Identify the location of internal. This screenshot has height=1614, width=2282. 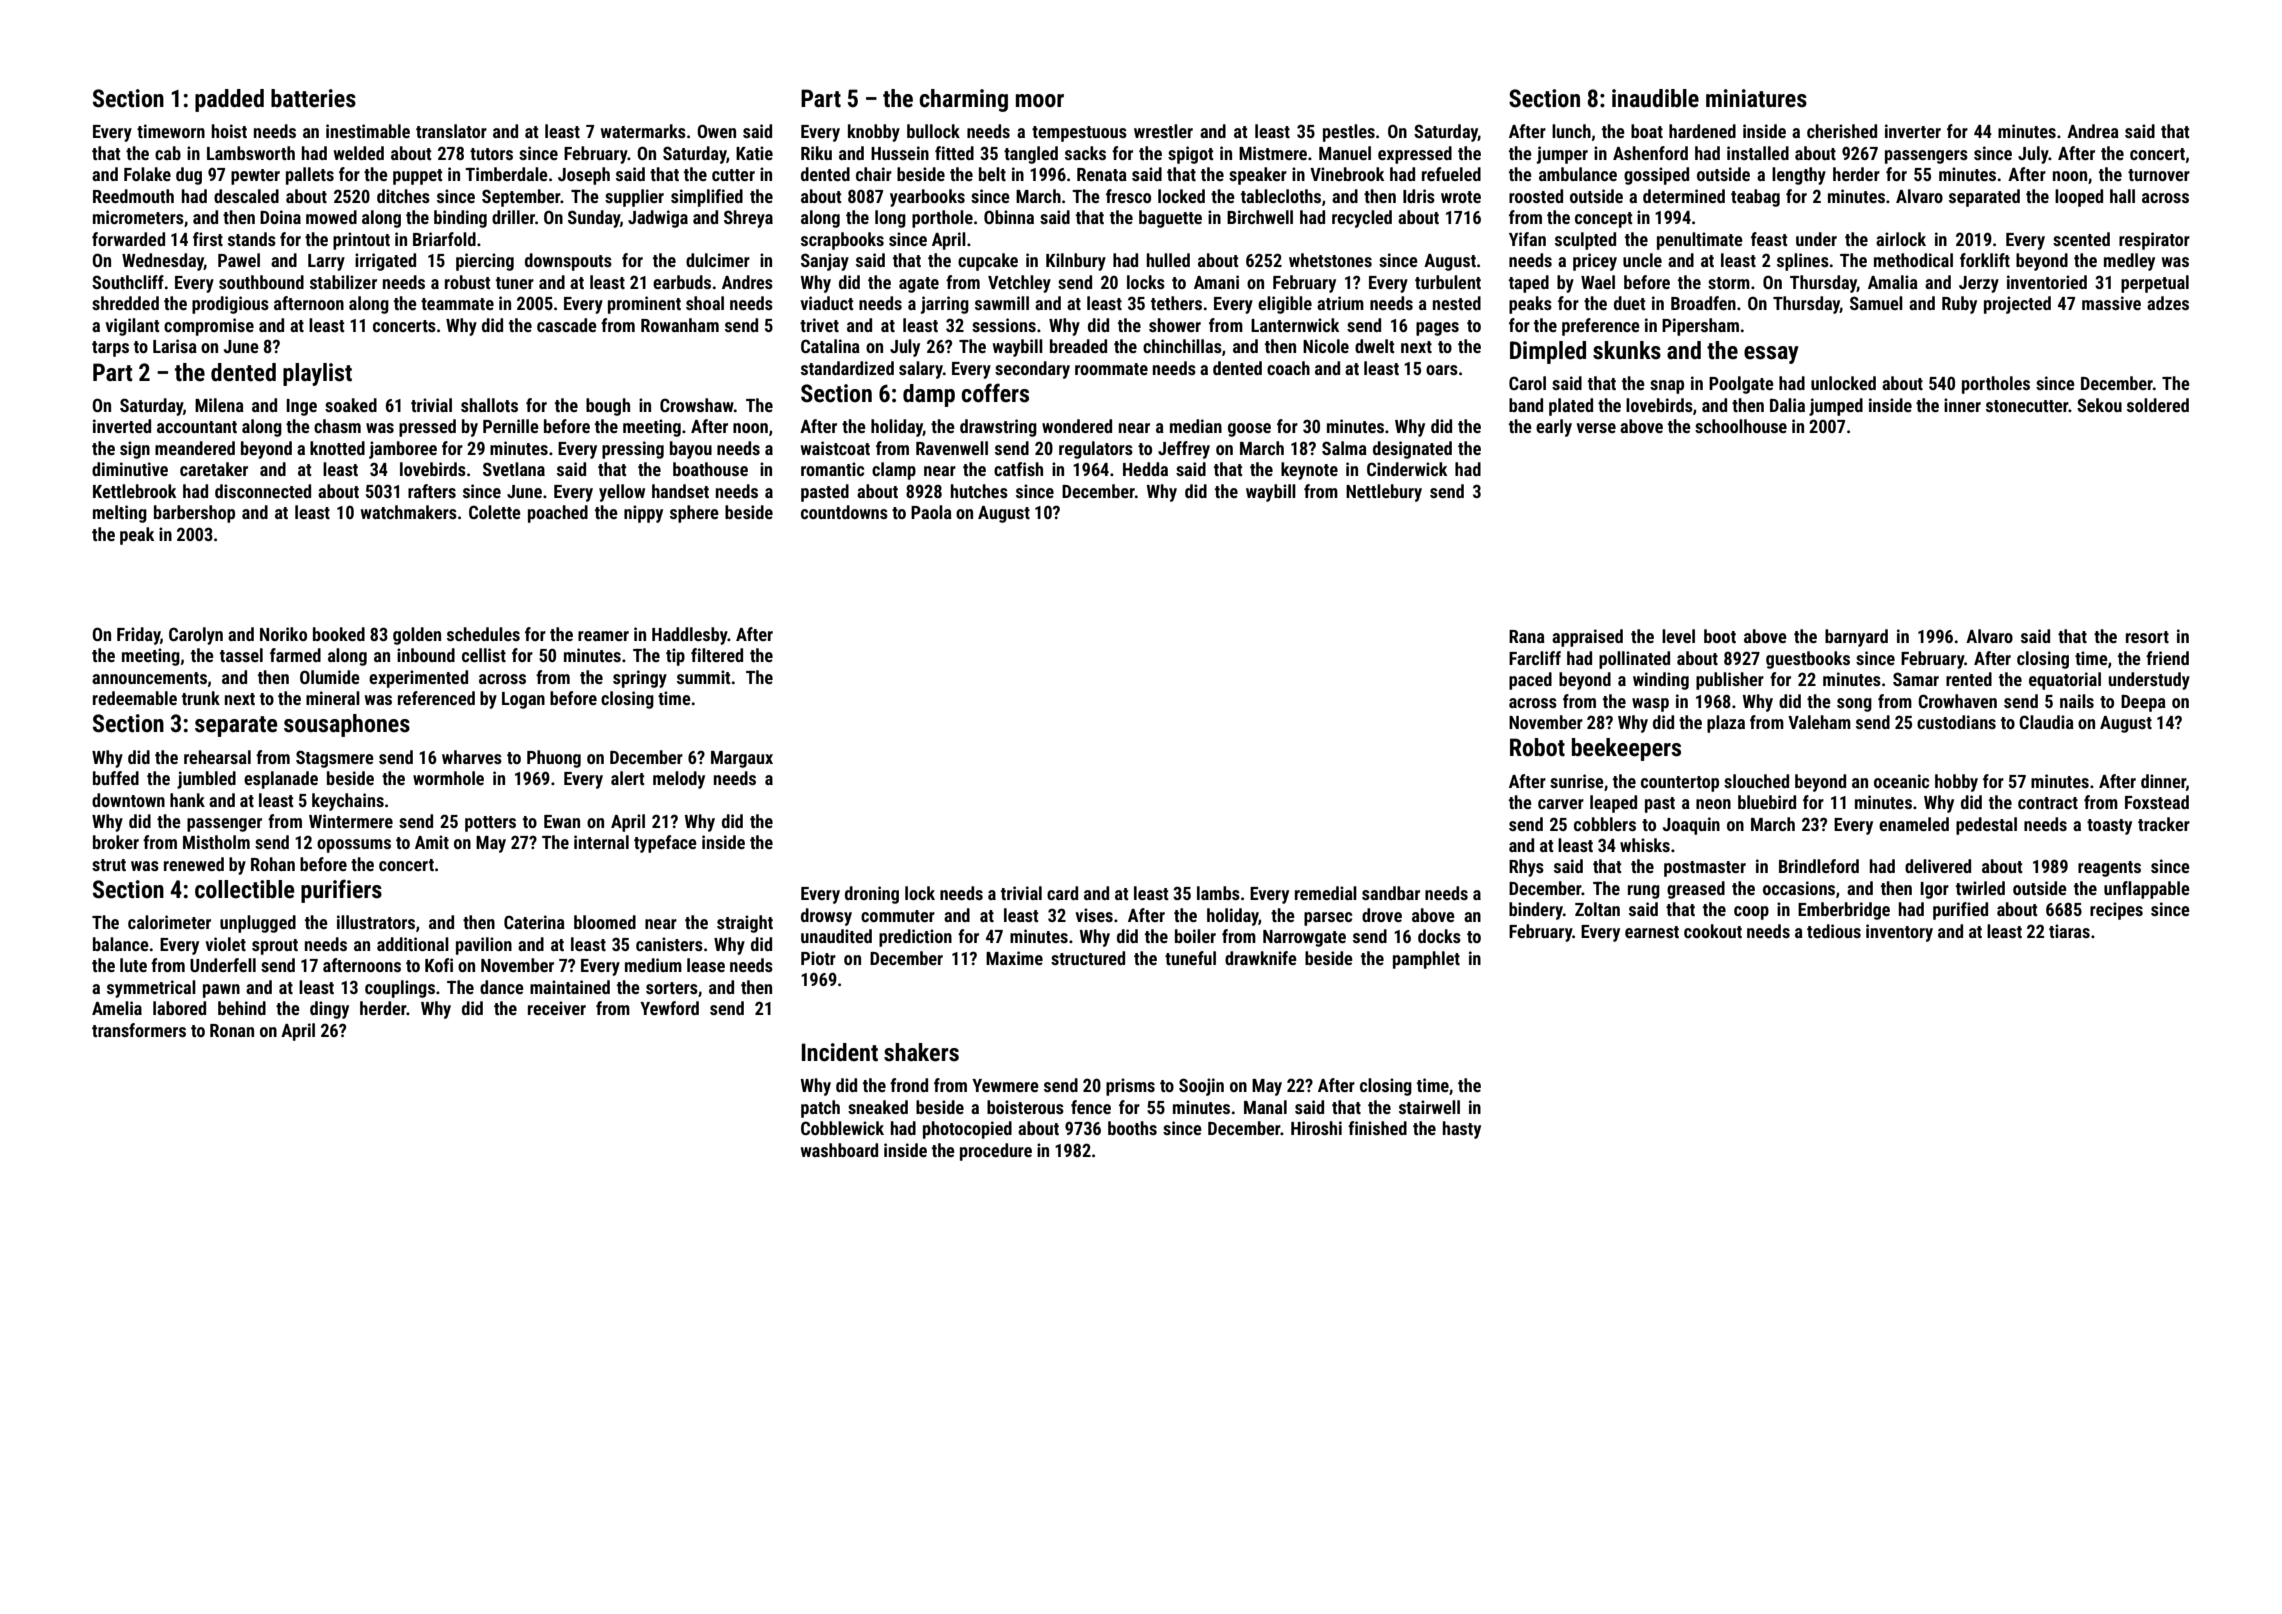
(601, 842).
